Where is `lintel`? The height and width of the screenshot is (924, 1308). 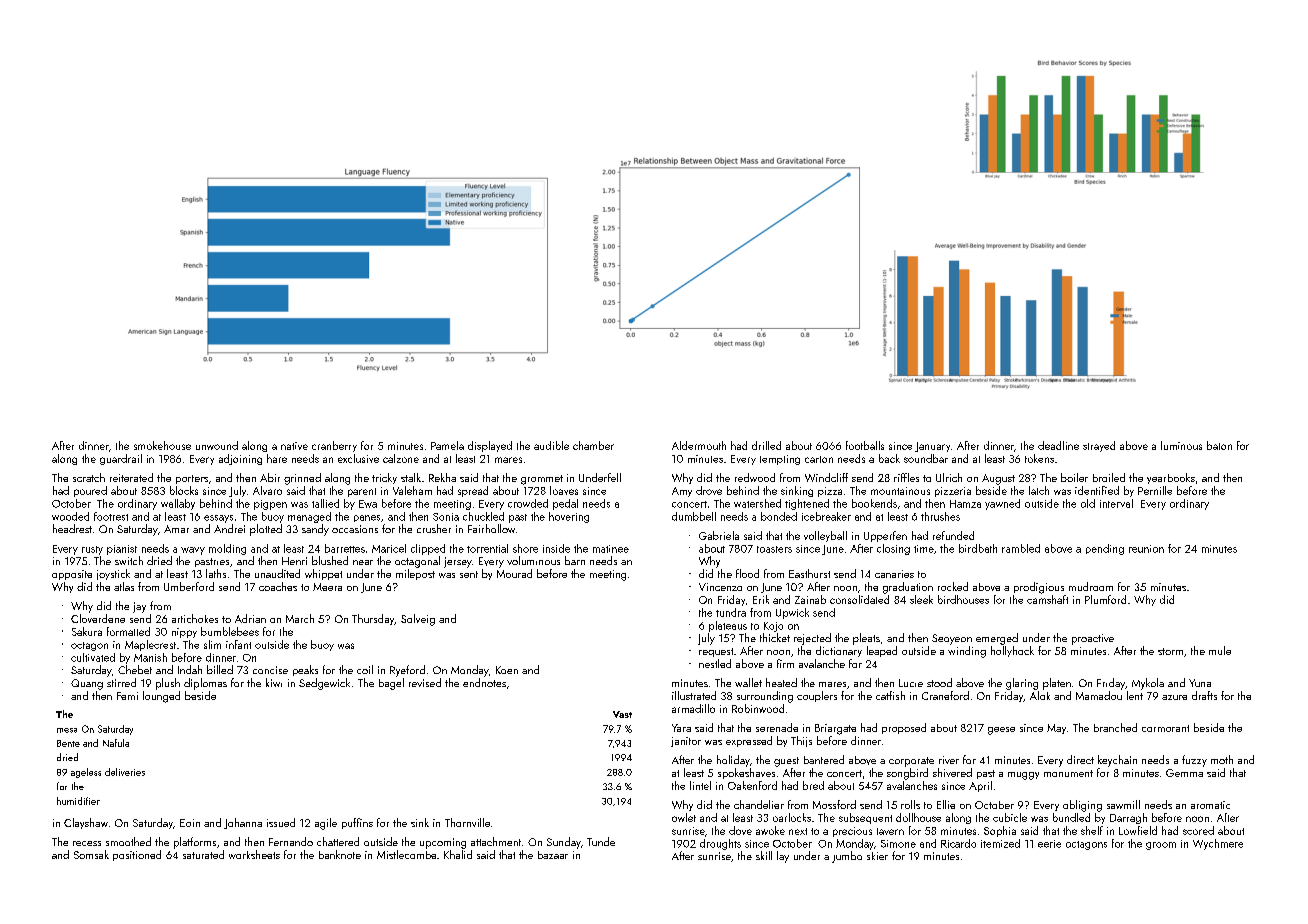
lintel is located at coordinates (700, 785).
